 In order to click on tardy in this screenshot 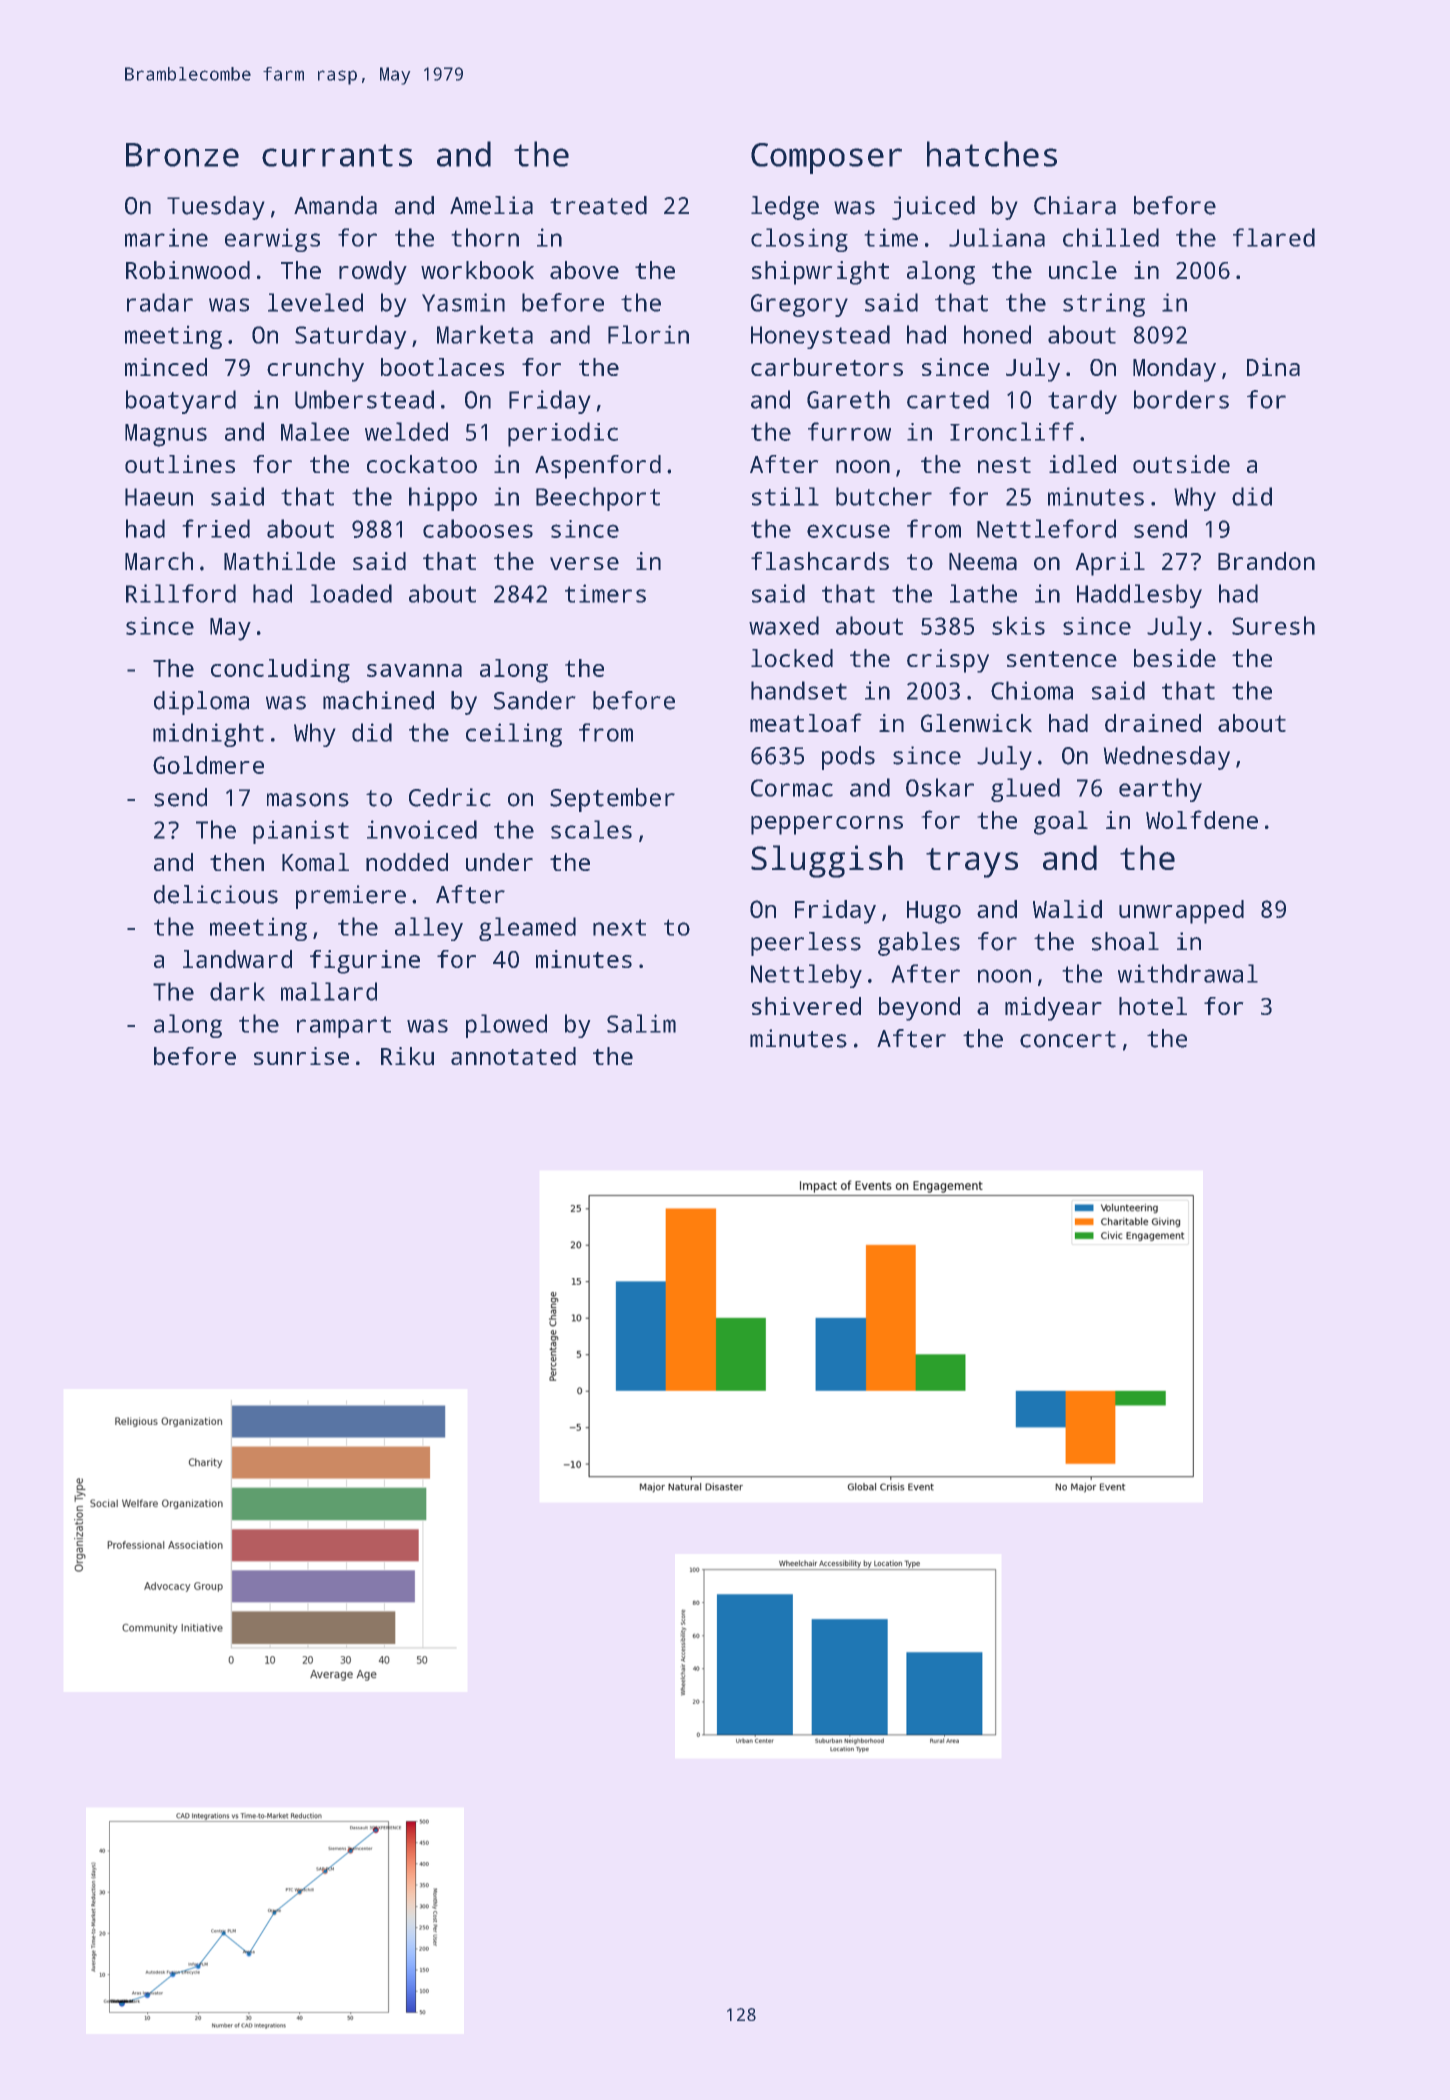, I will do `click(1082, 402)`.
